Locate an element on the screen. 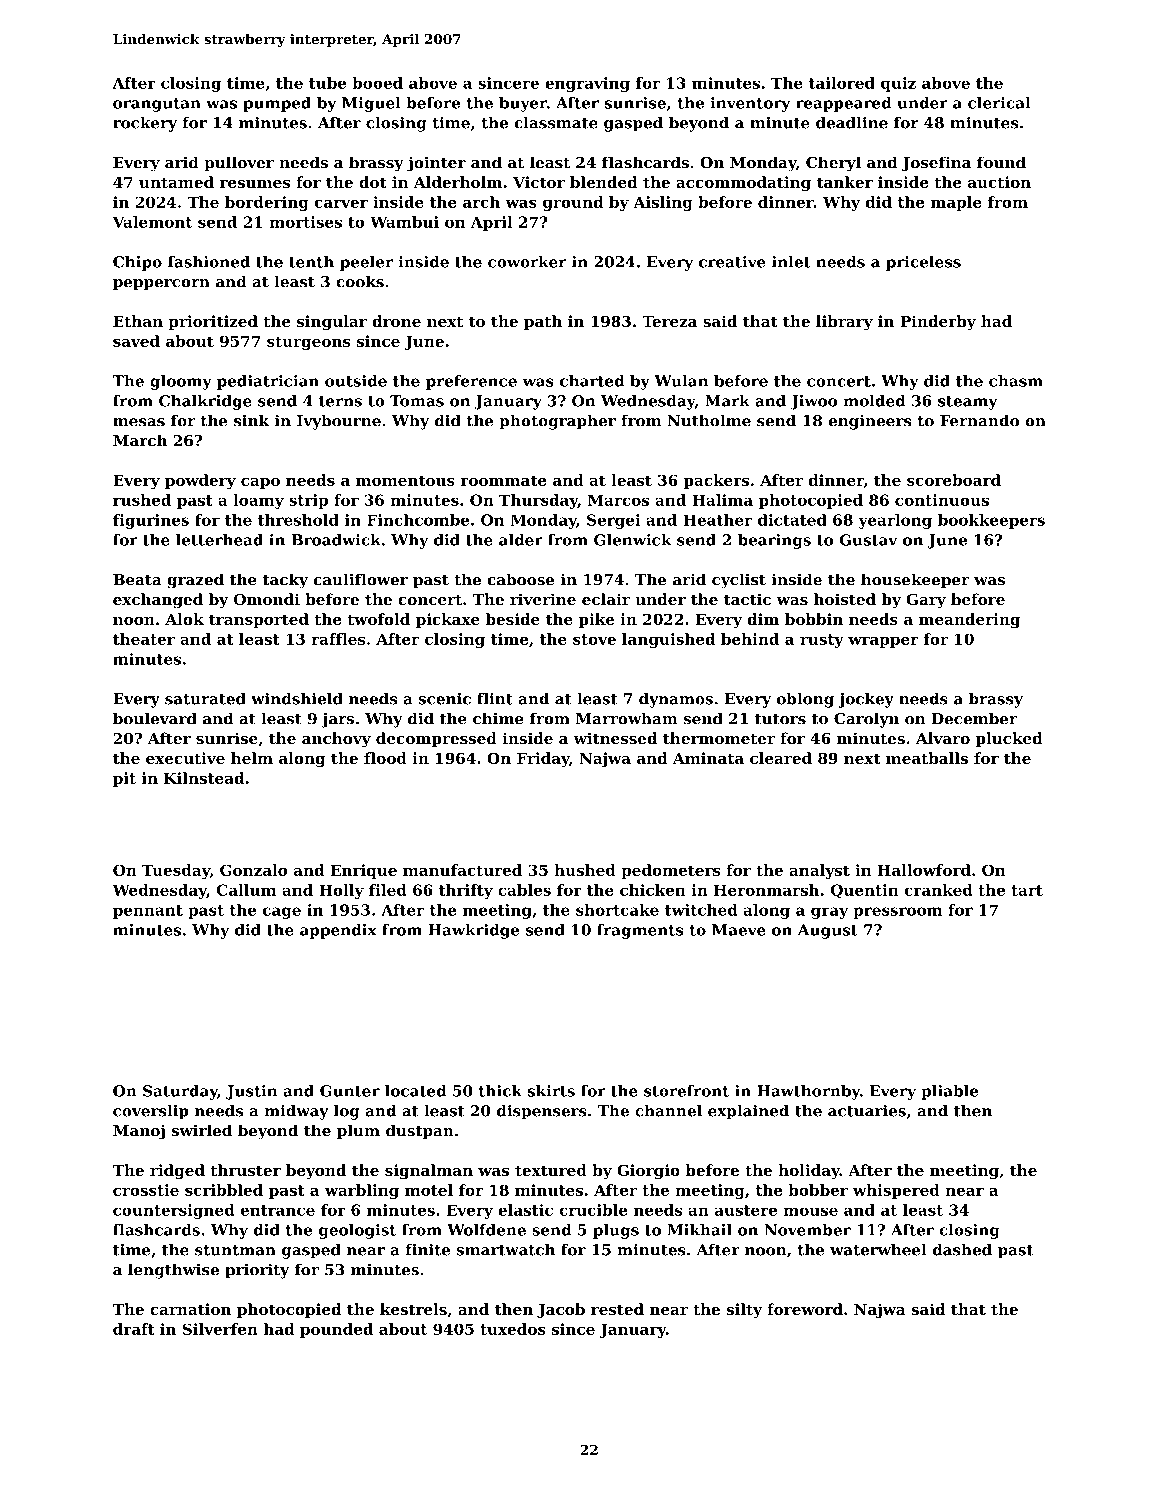 The image size is (1160, 1501). Nutholme is located at coordinates (709, 420).
